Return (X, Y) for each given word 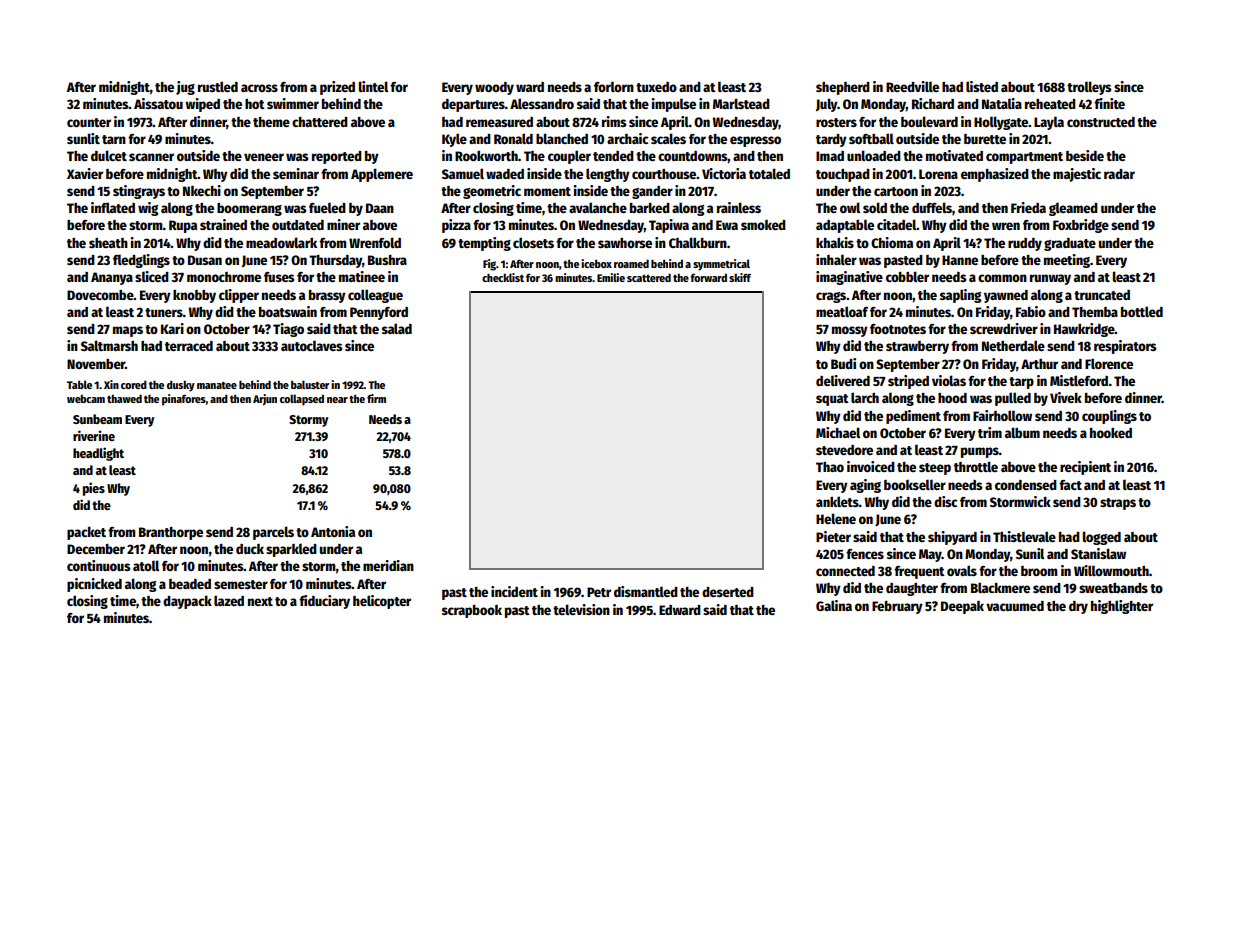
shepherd (843, 88)
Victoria (724, 173)
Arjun (265, 399)
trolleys (1089, 88)
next (260, 601)
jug (185, 88)
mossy (850, 331)
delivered (843, 380)
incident (514, 591)
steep (935, 469)
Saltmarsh (109, 345)
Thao (830, 467)
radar (1119, 174)
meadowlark (281, 242)
